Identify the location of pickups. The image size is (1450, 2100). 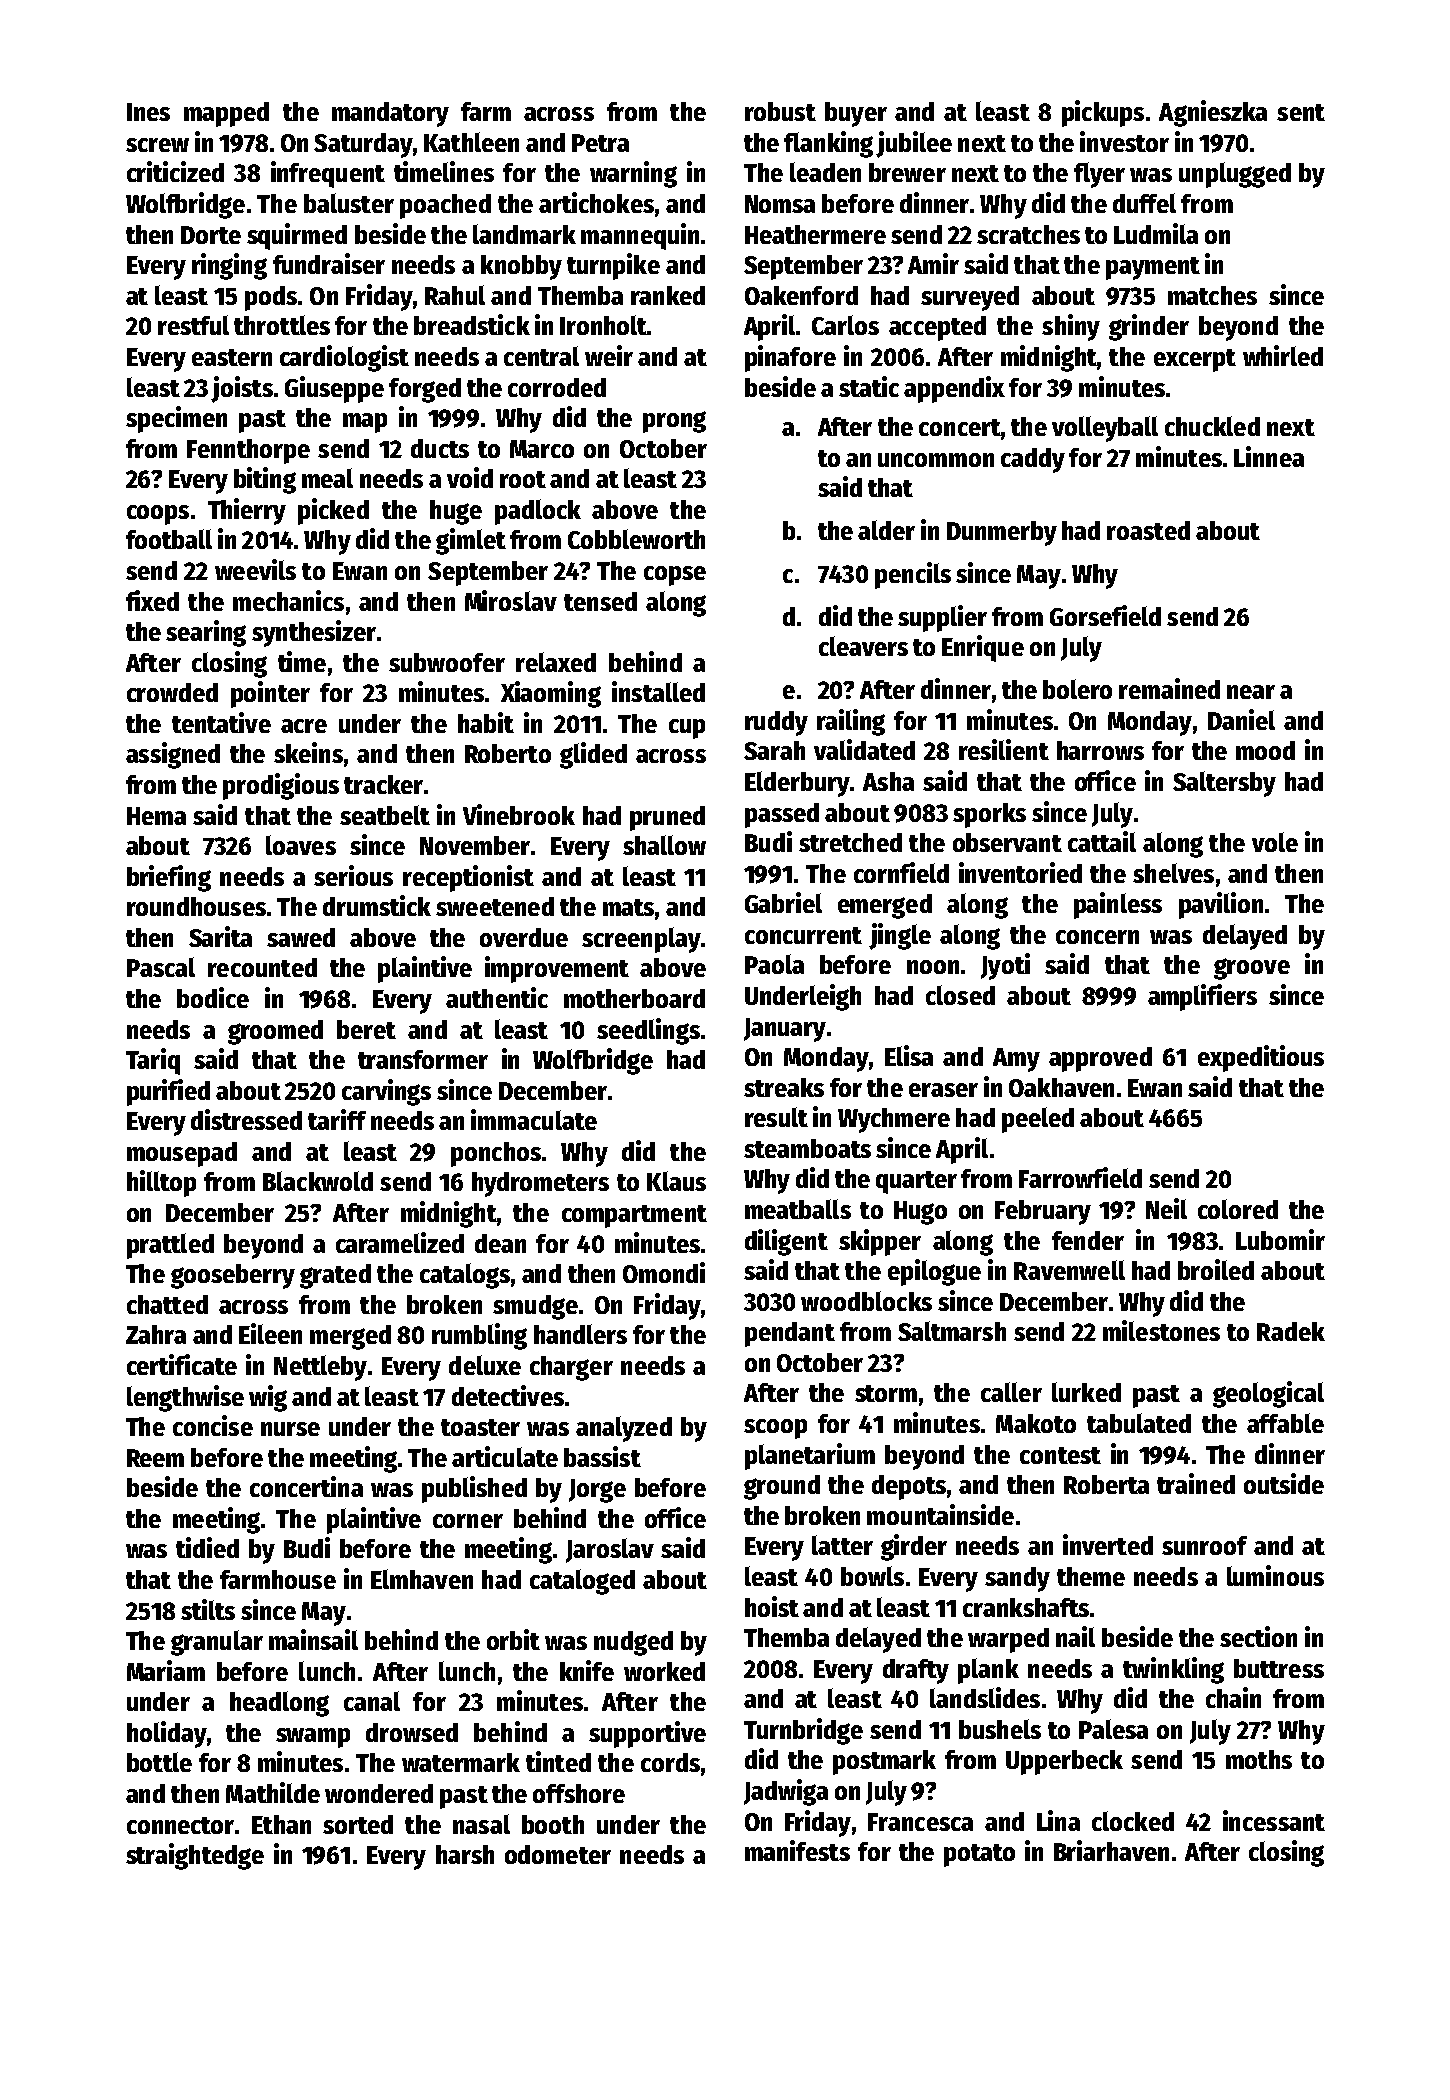
(1103, 113).
